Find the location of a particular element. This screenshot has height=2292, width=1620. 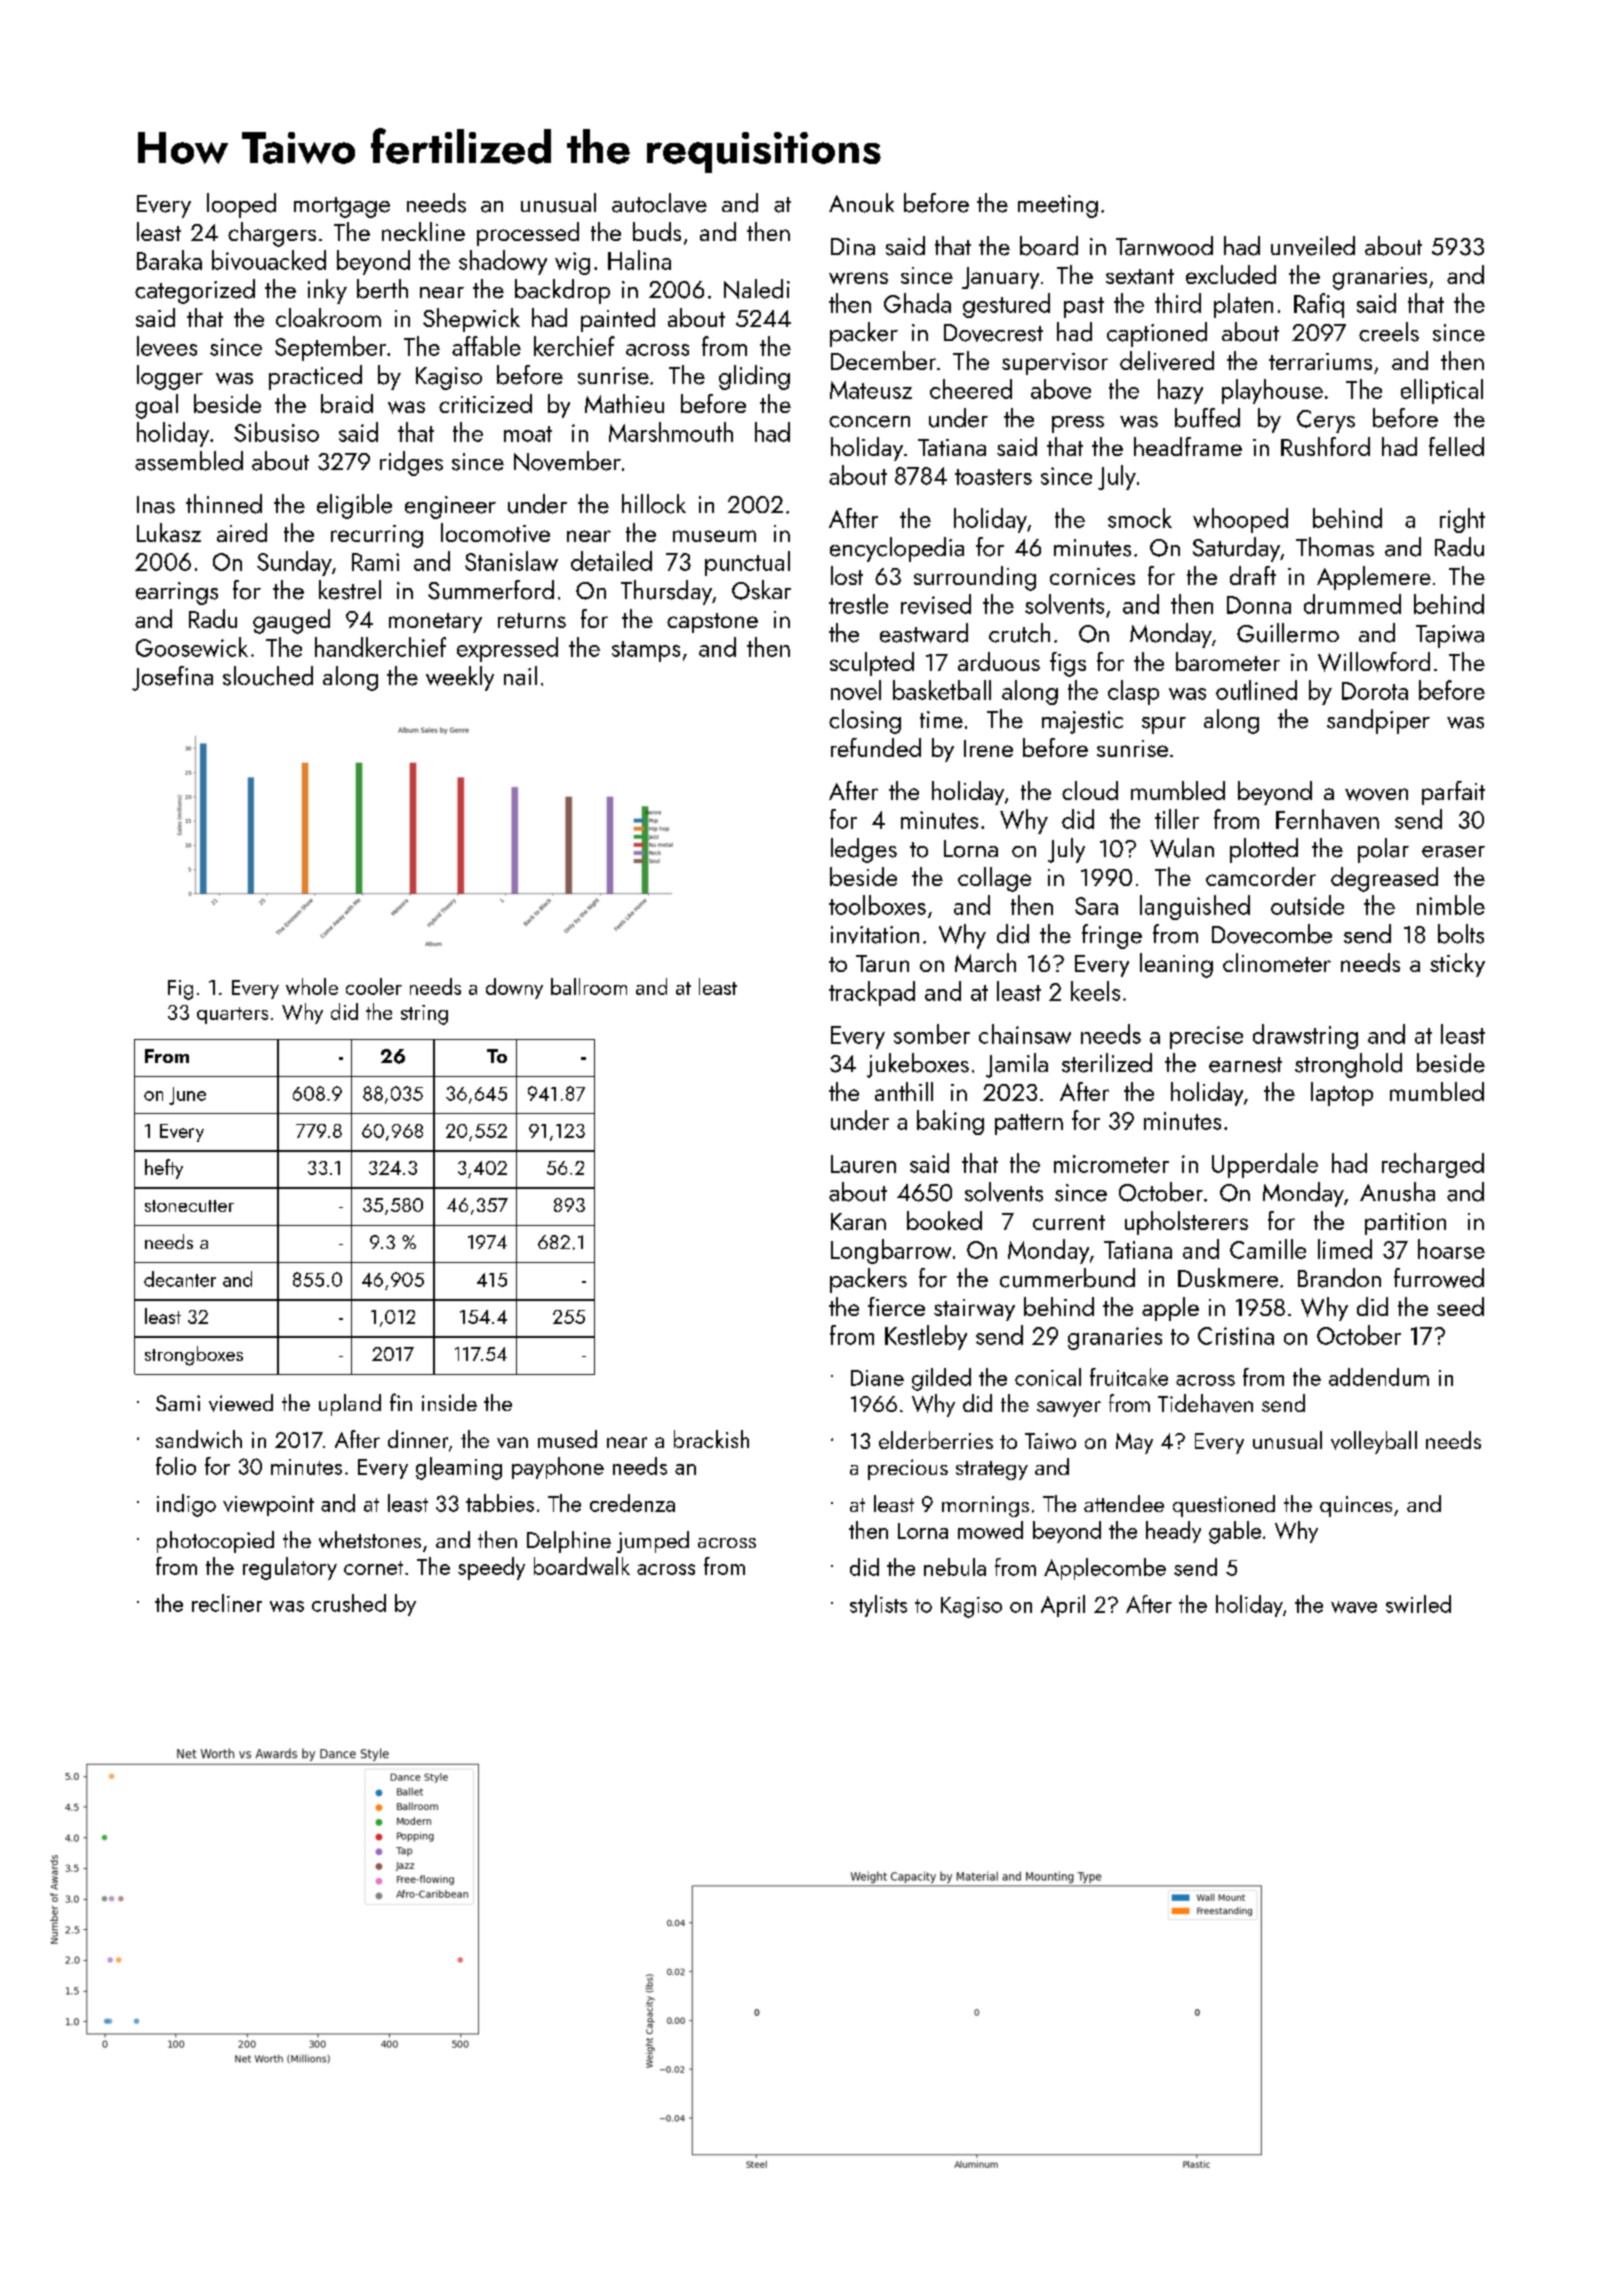

addendum is located at coordinates (1379, 1377).
